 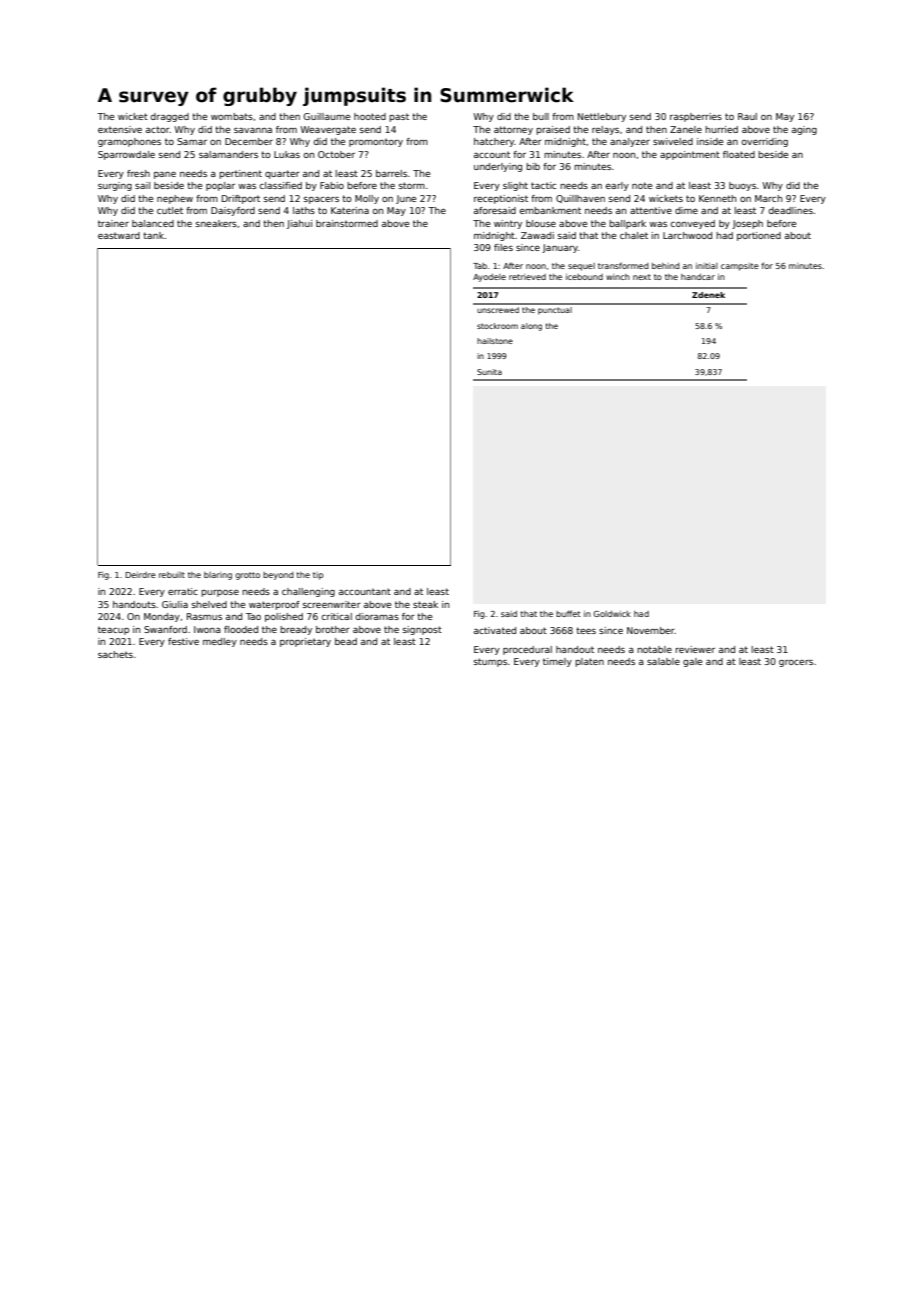 I want to click on hailstone, so click(x=495, y=341).
